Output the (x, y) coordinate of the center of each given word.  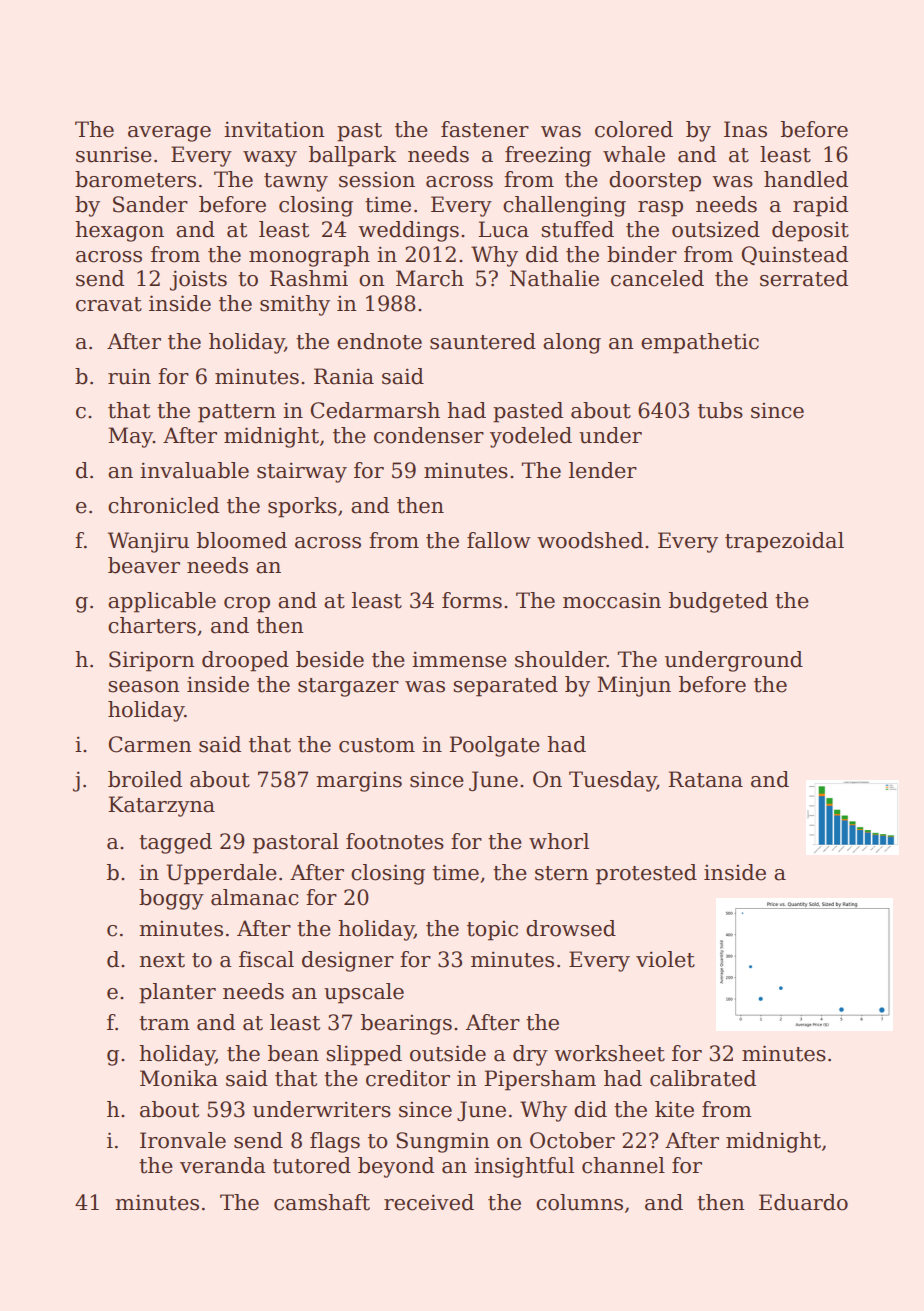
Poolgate (494, 746)
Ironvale (183, 1140)
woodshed (590, 540)
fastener (485, 129)
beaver (144, 565)
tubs (720, 410)
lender (603, 470)
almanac (255, 897)
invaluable (194, 470)
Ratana (705, 779)
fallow (499, 540)
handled (806, 179)
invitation (274, 129)
